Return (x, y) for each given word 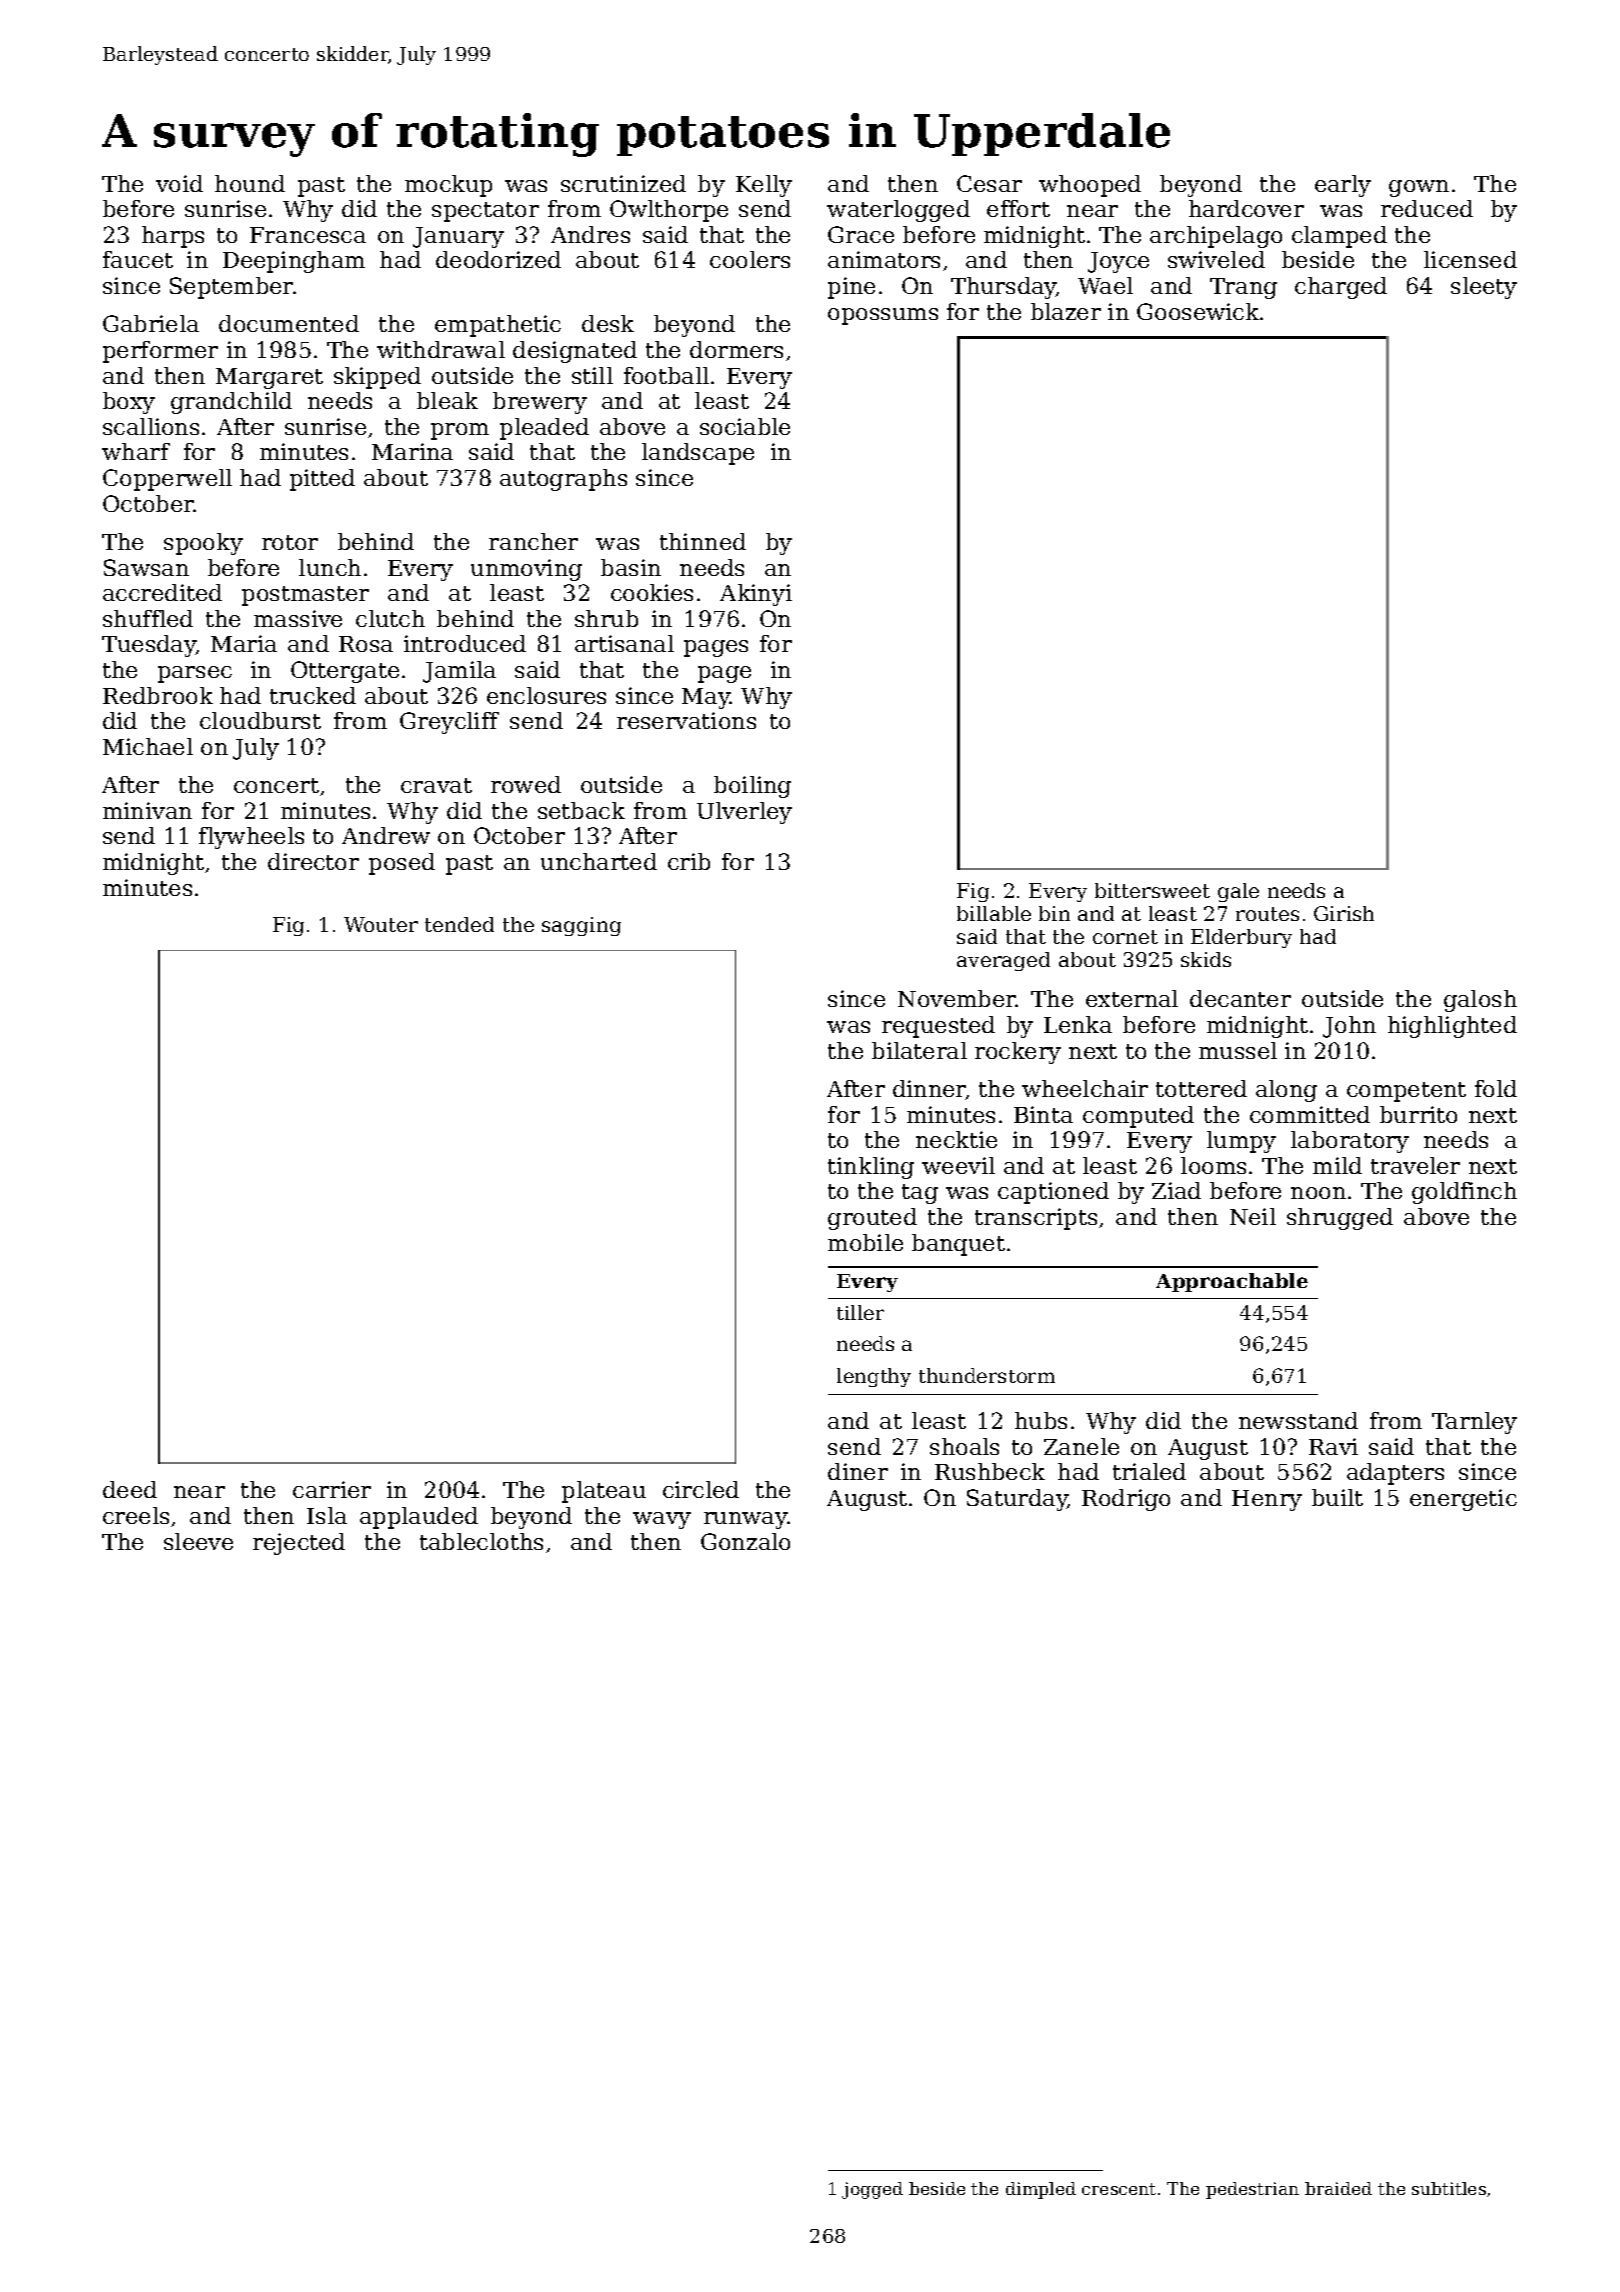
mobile (865, 1242)
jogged (872, 2190)
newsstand (1298, 1420)
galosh (1480, 1001)
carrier (332, 1489)
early (1343, 186)
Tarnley (1474, 1423)
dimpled (1041, 2190)
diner (858, 1471)
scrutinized (623, 183)
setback (581, 810)
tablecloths (481, 1541)
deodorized (498, 259)
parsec (195, 674)
